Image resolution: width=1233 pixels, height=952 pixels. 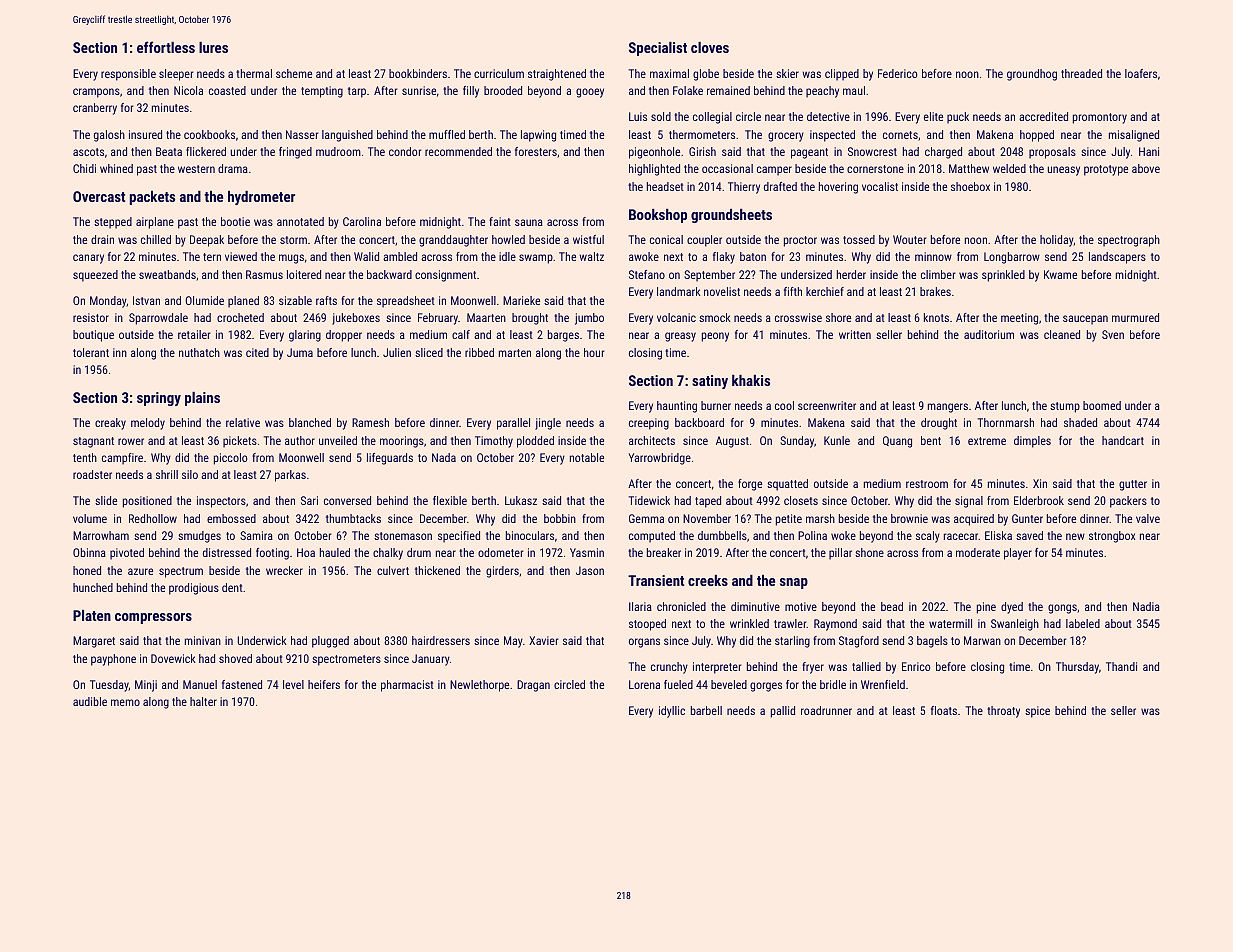 What do you see at coordinates (658, 49) in the page?
I see `Specialist` at bounding box center [658, 49].
